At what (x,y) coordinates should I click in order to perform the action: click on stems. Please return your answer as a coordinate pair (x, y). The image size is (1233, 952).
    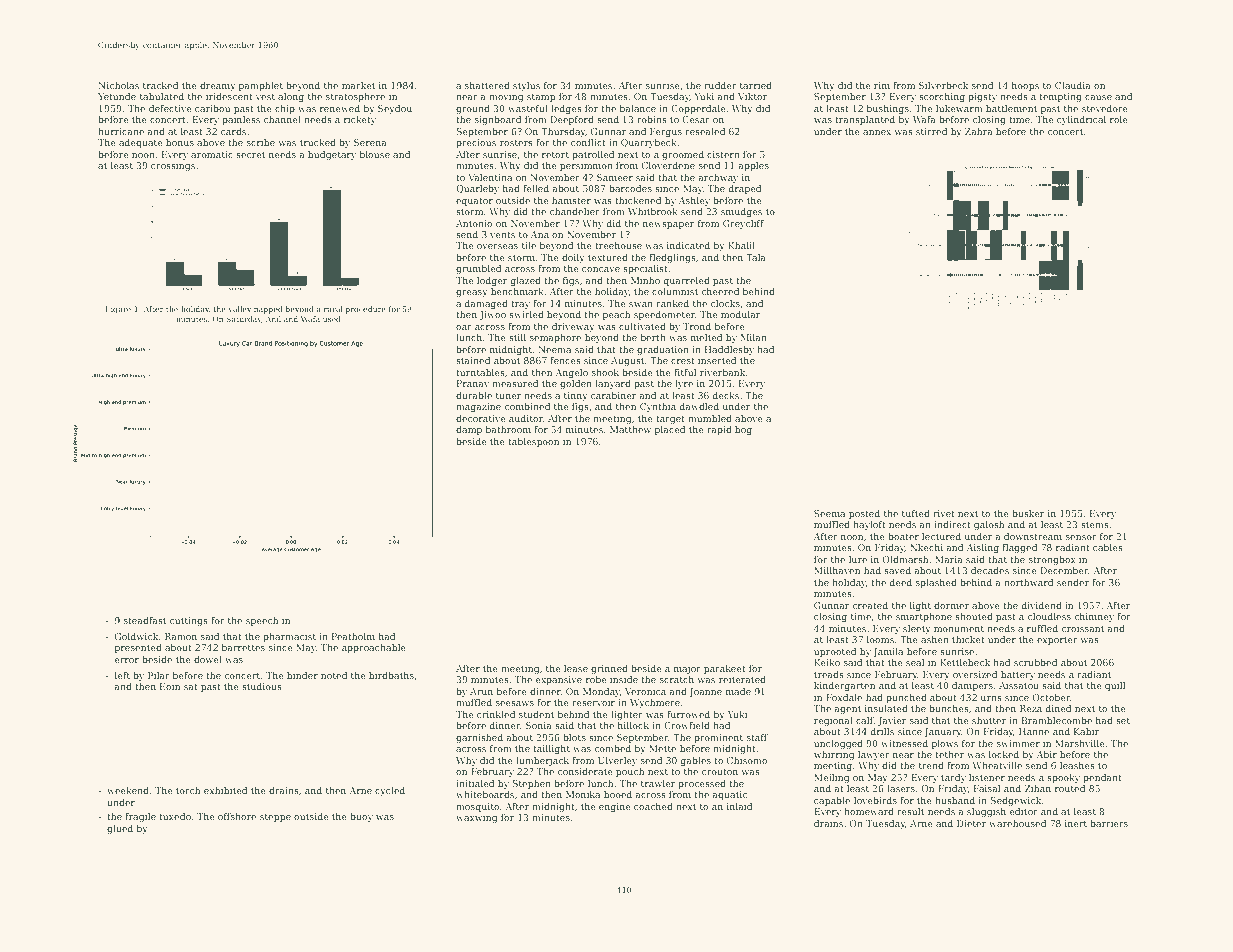
    Looking at the image, I should click on (1095, 525).
